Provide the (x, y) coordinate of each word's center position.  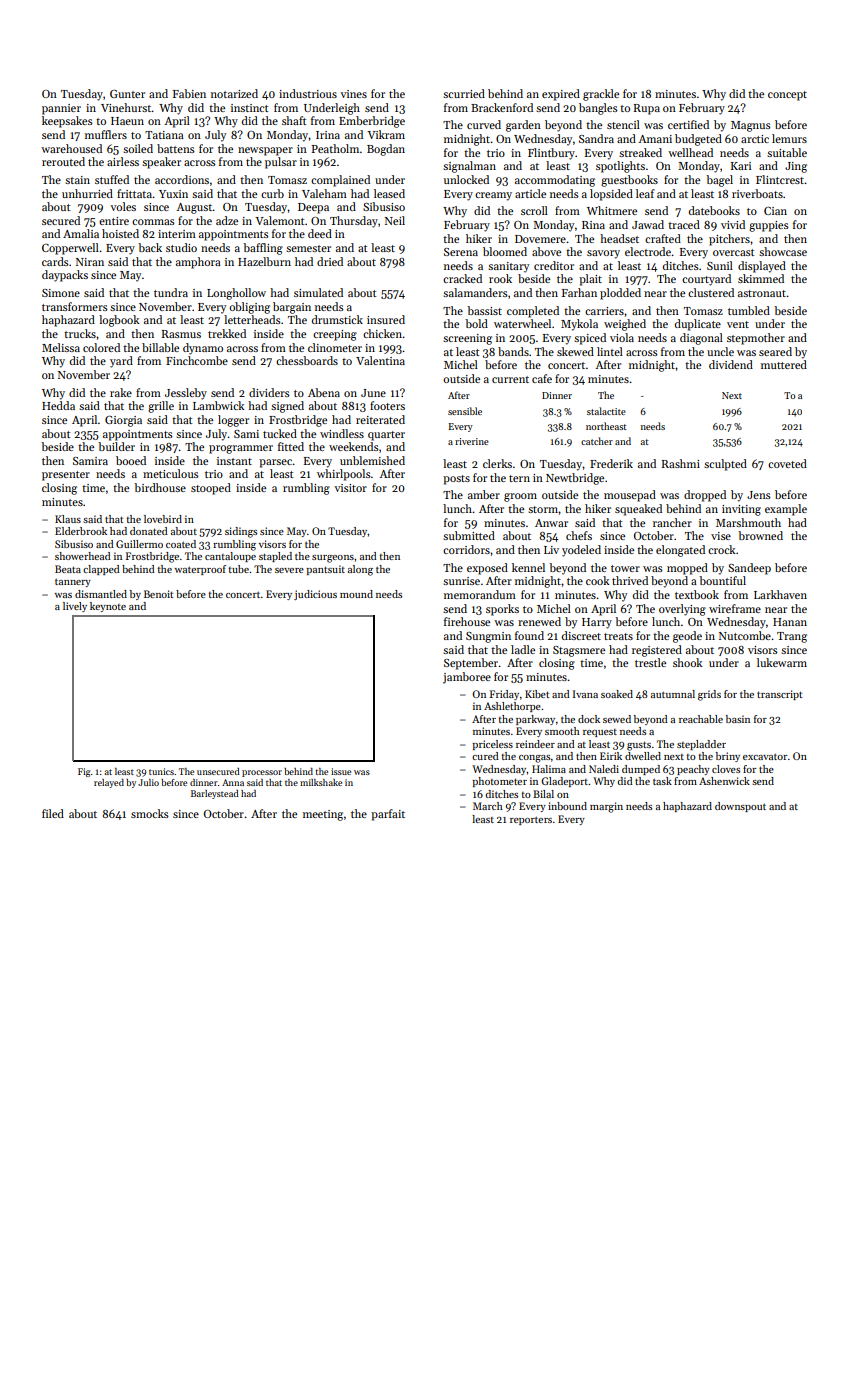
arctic (755, 139)
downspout (740, 807)
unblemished (372, 460)
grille (161, 407)
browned (760, 535)
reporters (531, 821)
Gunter (127, 94)
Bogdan (386, 150)
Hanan (790, 622)
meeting (323, 815)
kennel (528, 567)
